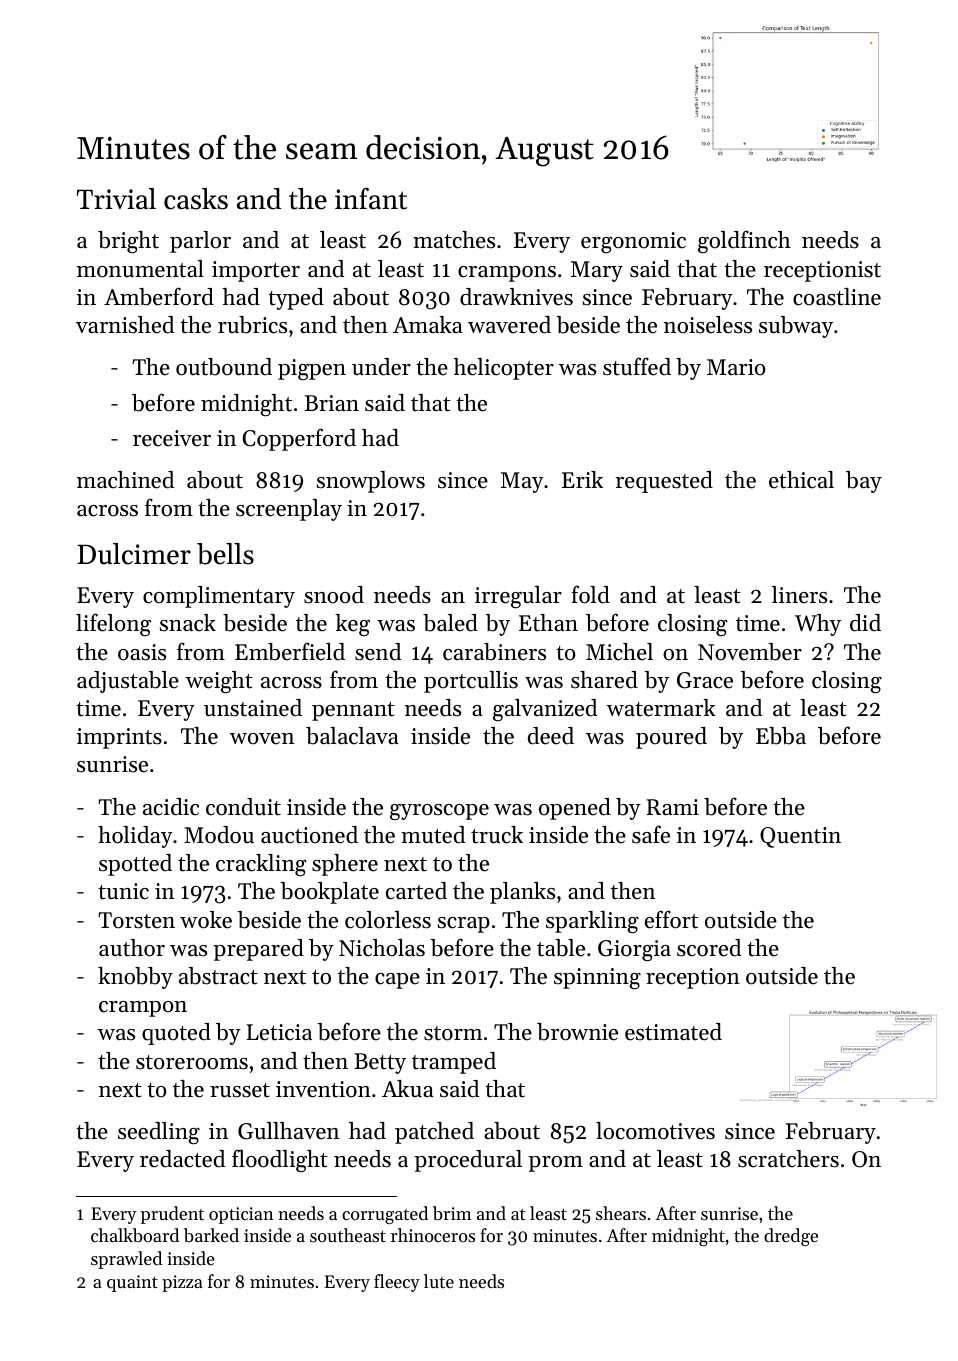 This screenshot has width=958, height=1361. What do you see at coordinates (176, 1034) in the screenshot?
I see `quoted` at bounding box center [176, 1034].
